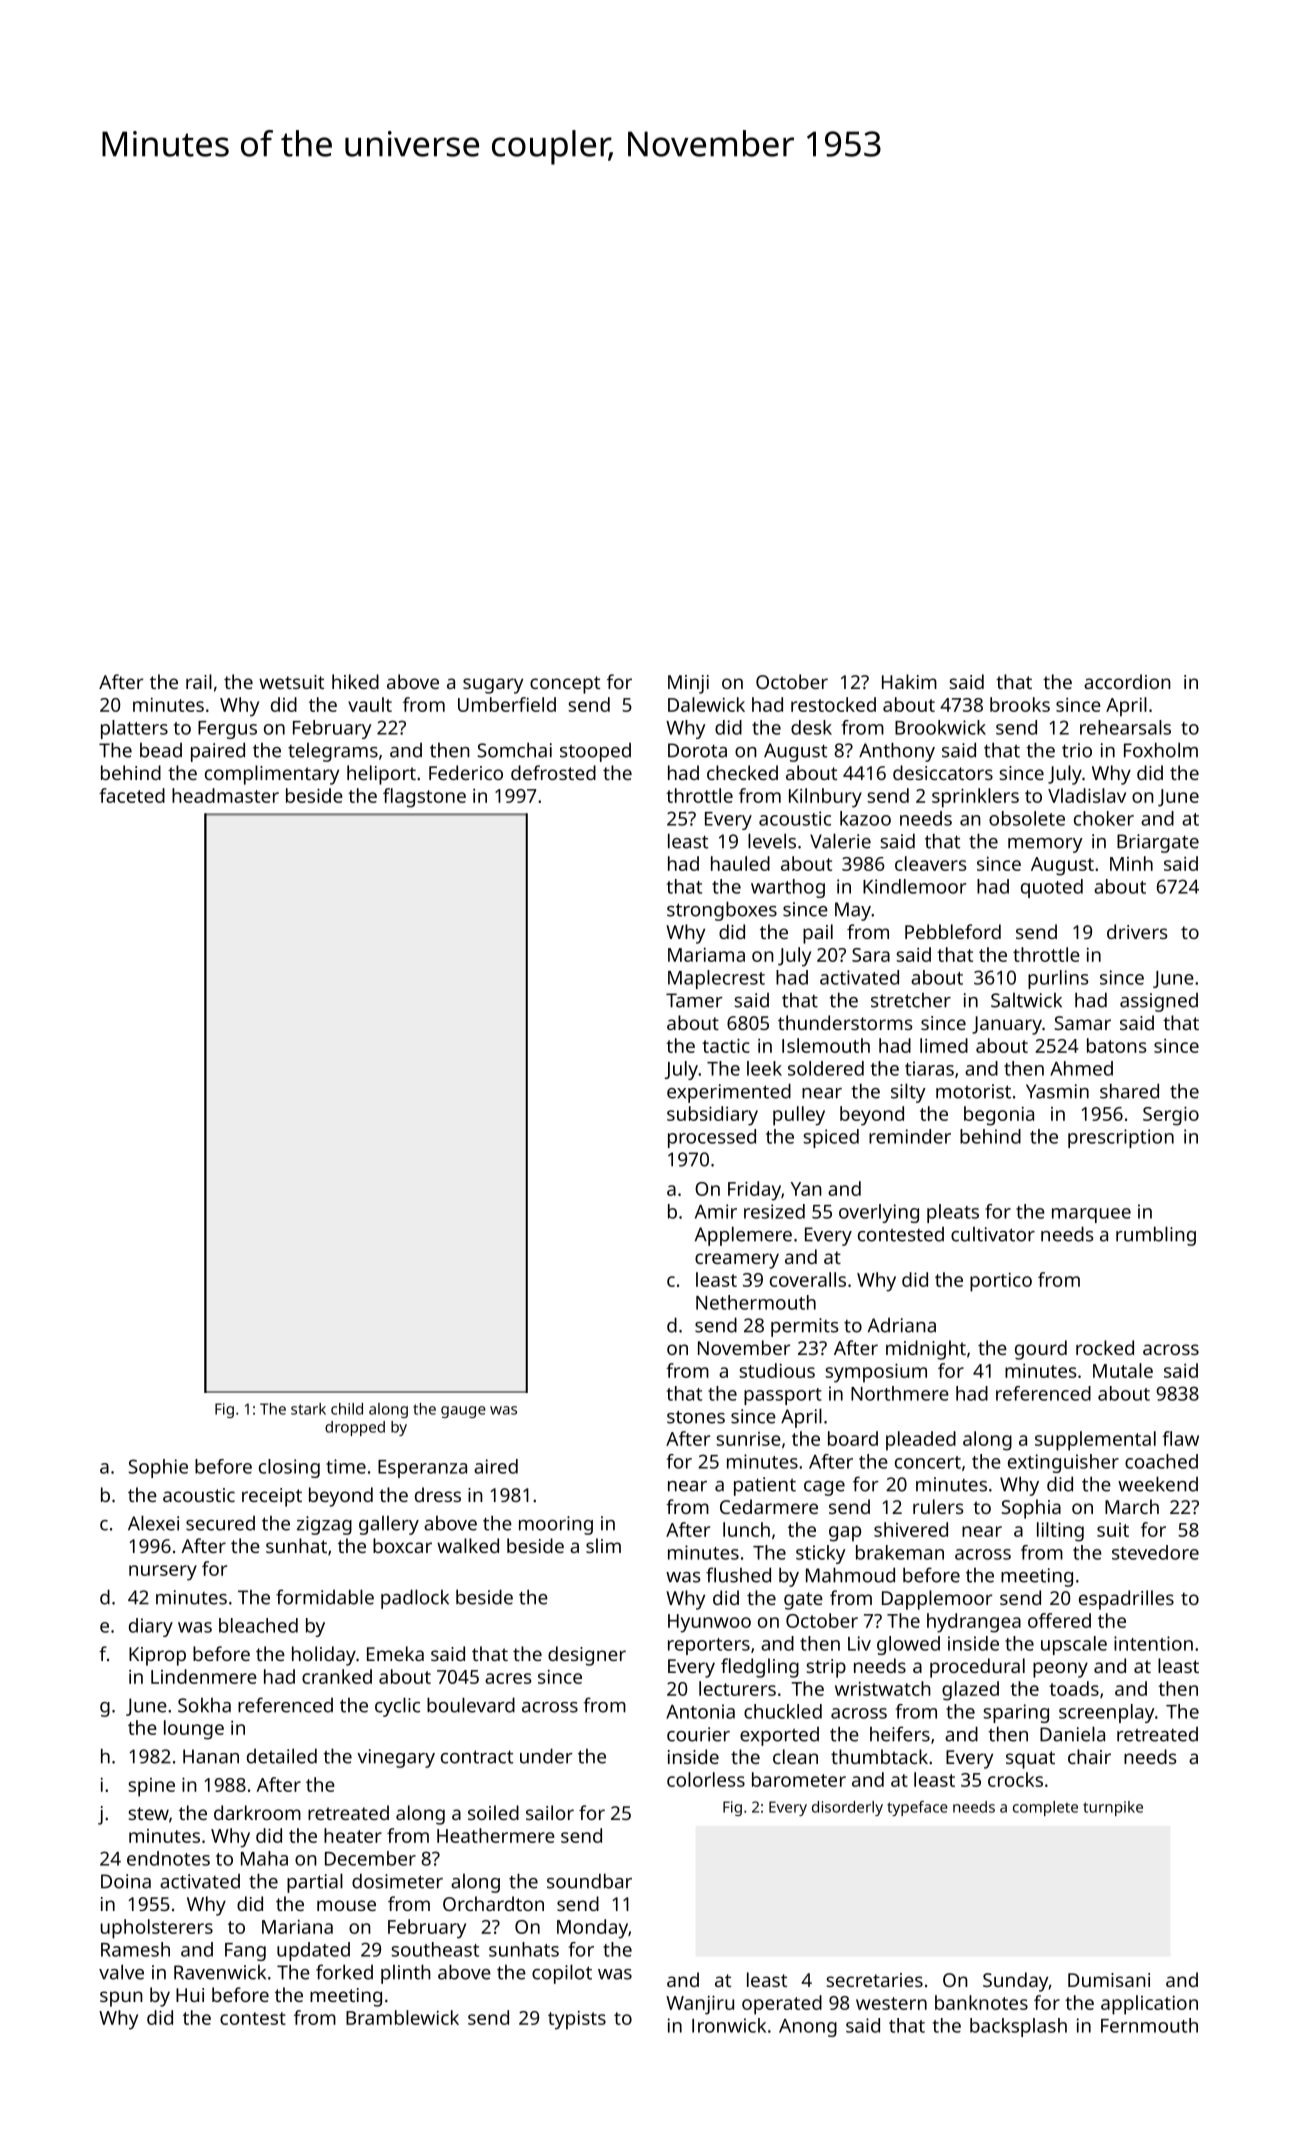 This screenshot has height=2139, width=1299. I want to click on bleached, so click(258, 1625).
